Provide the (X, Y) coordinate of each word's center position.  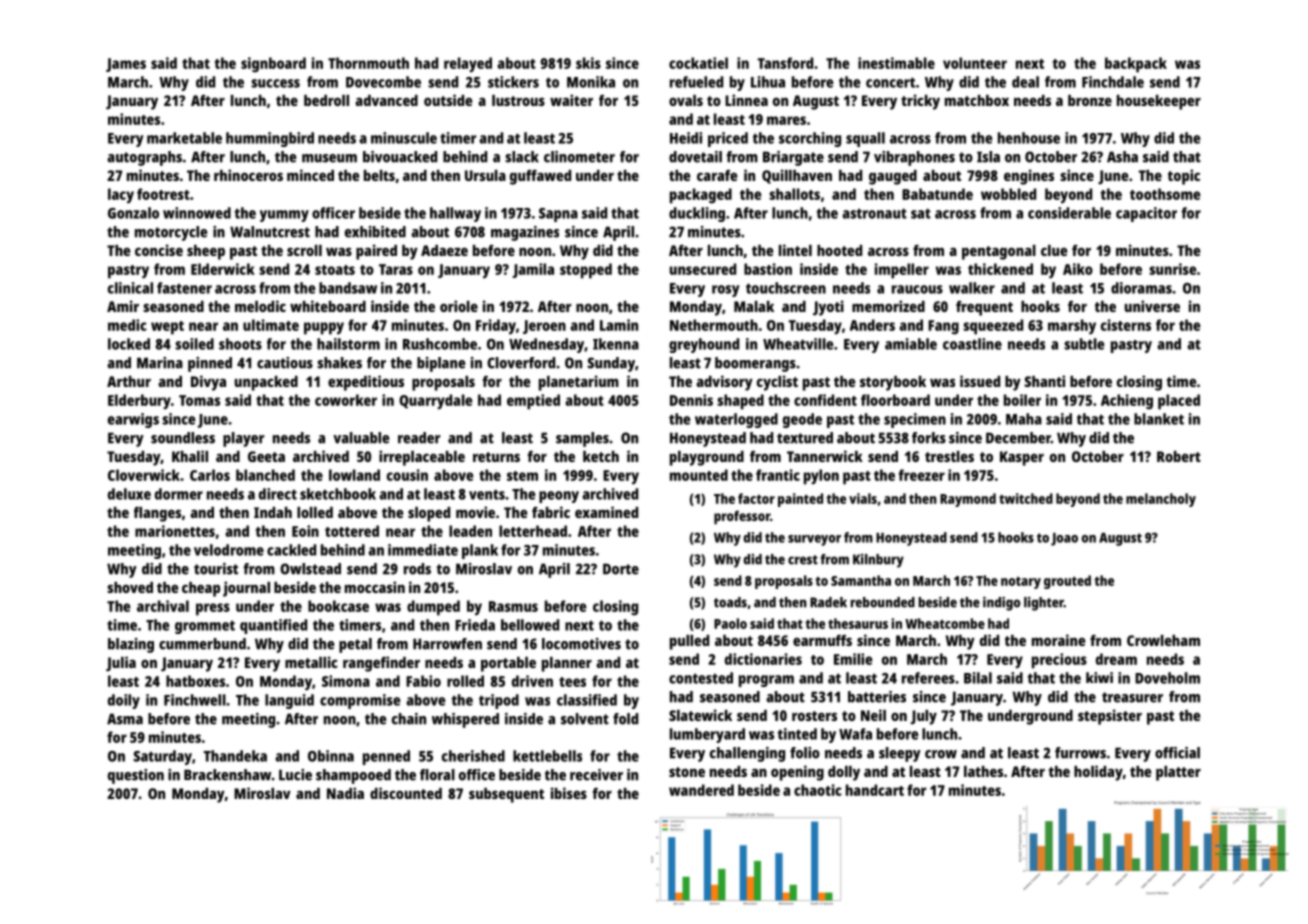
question (136, 776)
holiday (1098, 773)
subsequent (506, 795)
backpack (1136, 65)
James (126, 65)
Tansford (785, 63)
